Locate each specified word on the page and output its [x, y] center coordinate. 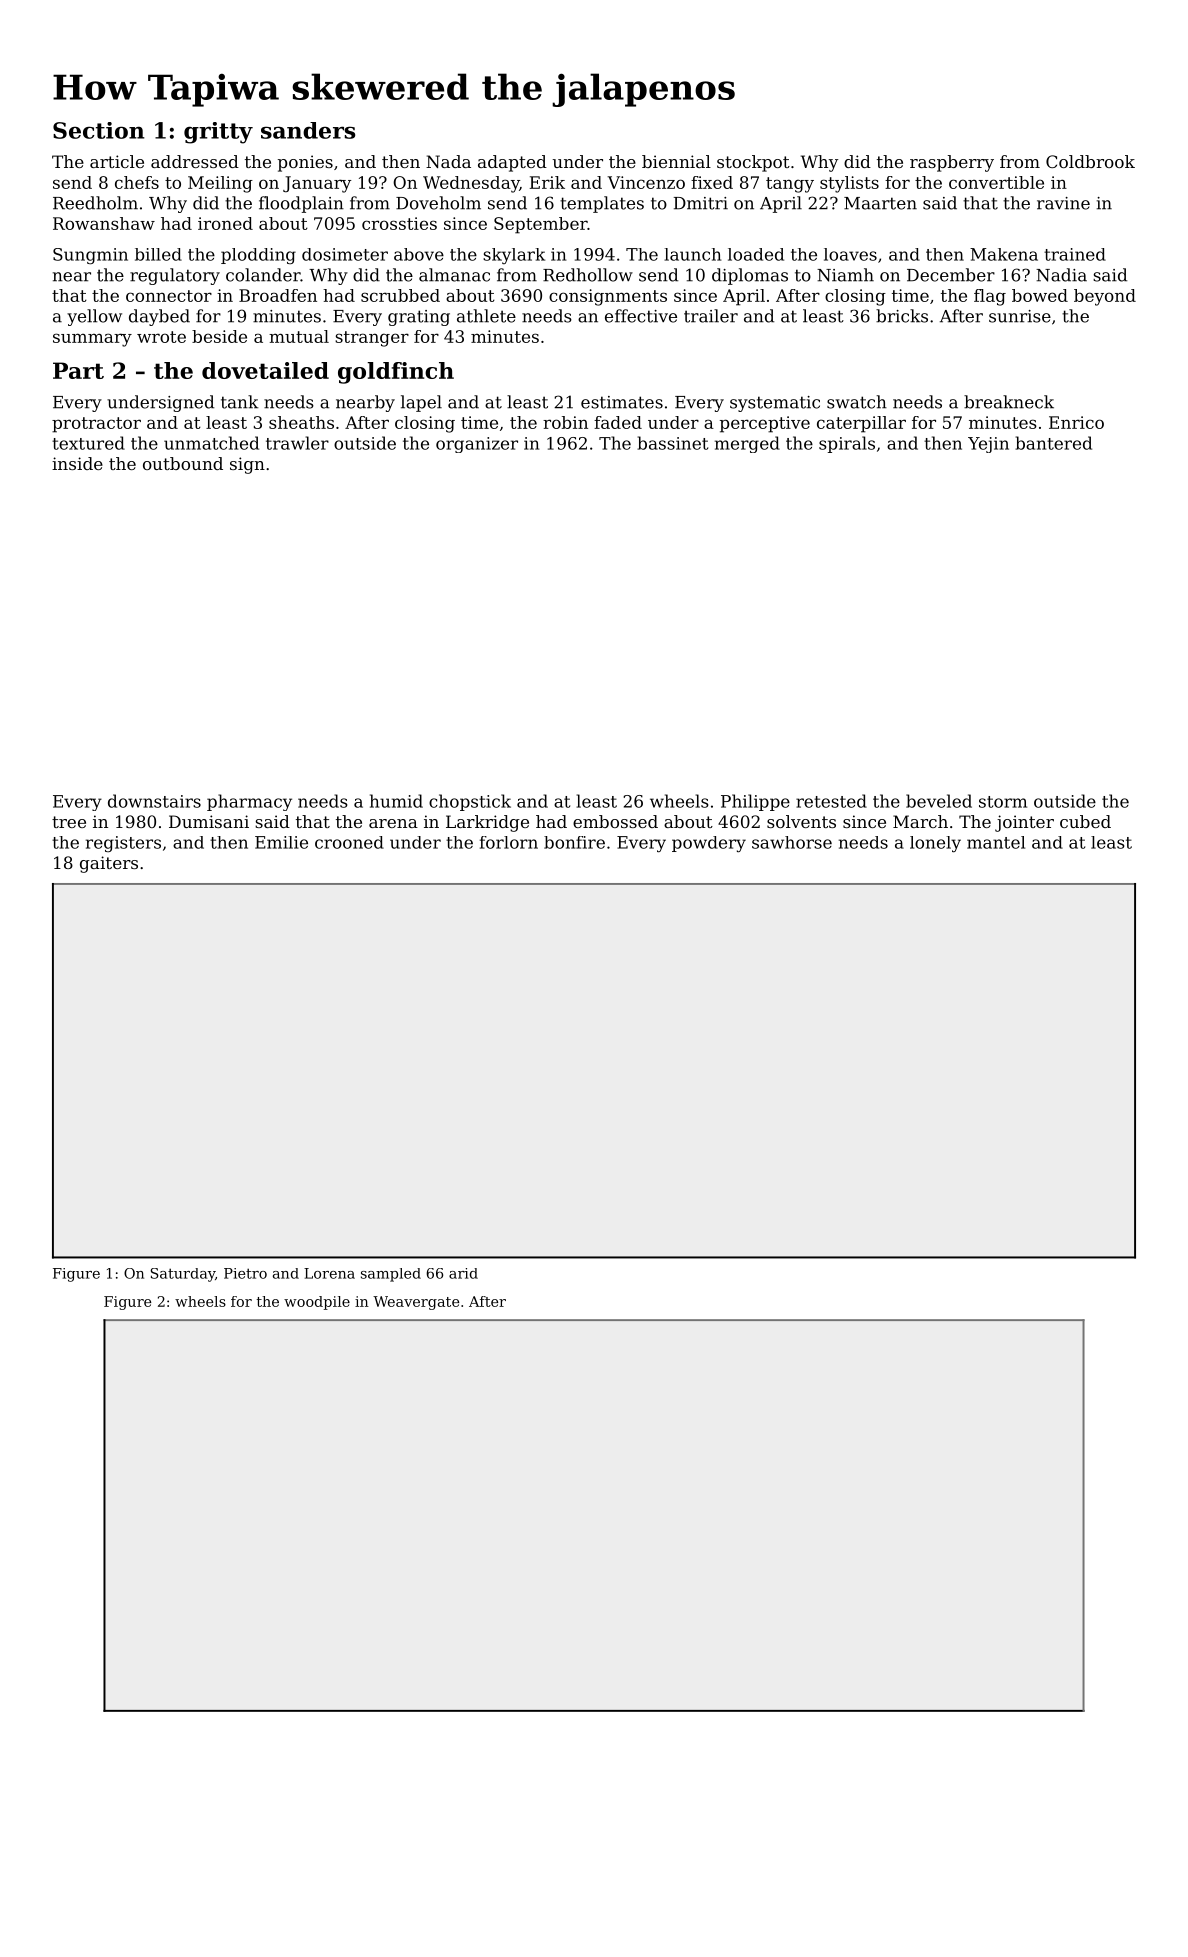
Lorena [329, 1273]
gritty [218, 133]
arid [463, 1273]
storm [1003, 802]
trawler [297, 443]
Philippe [755, 802]
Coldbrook [1090, 161]
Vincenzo [646, 182]
